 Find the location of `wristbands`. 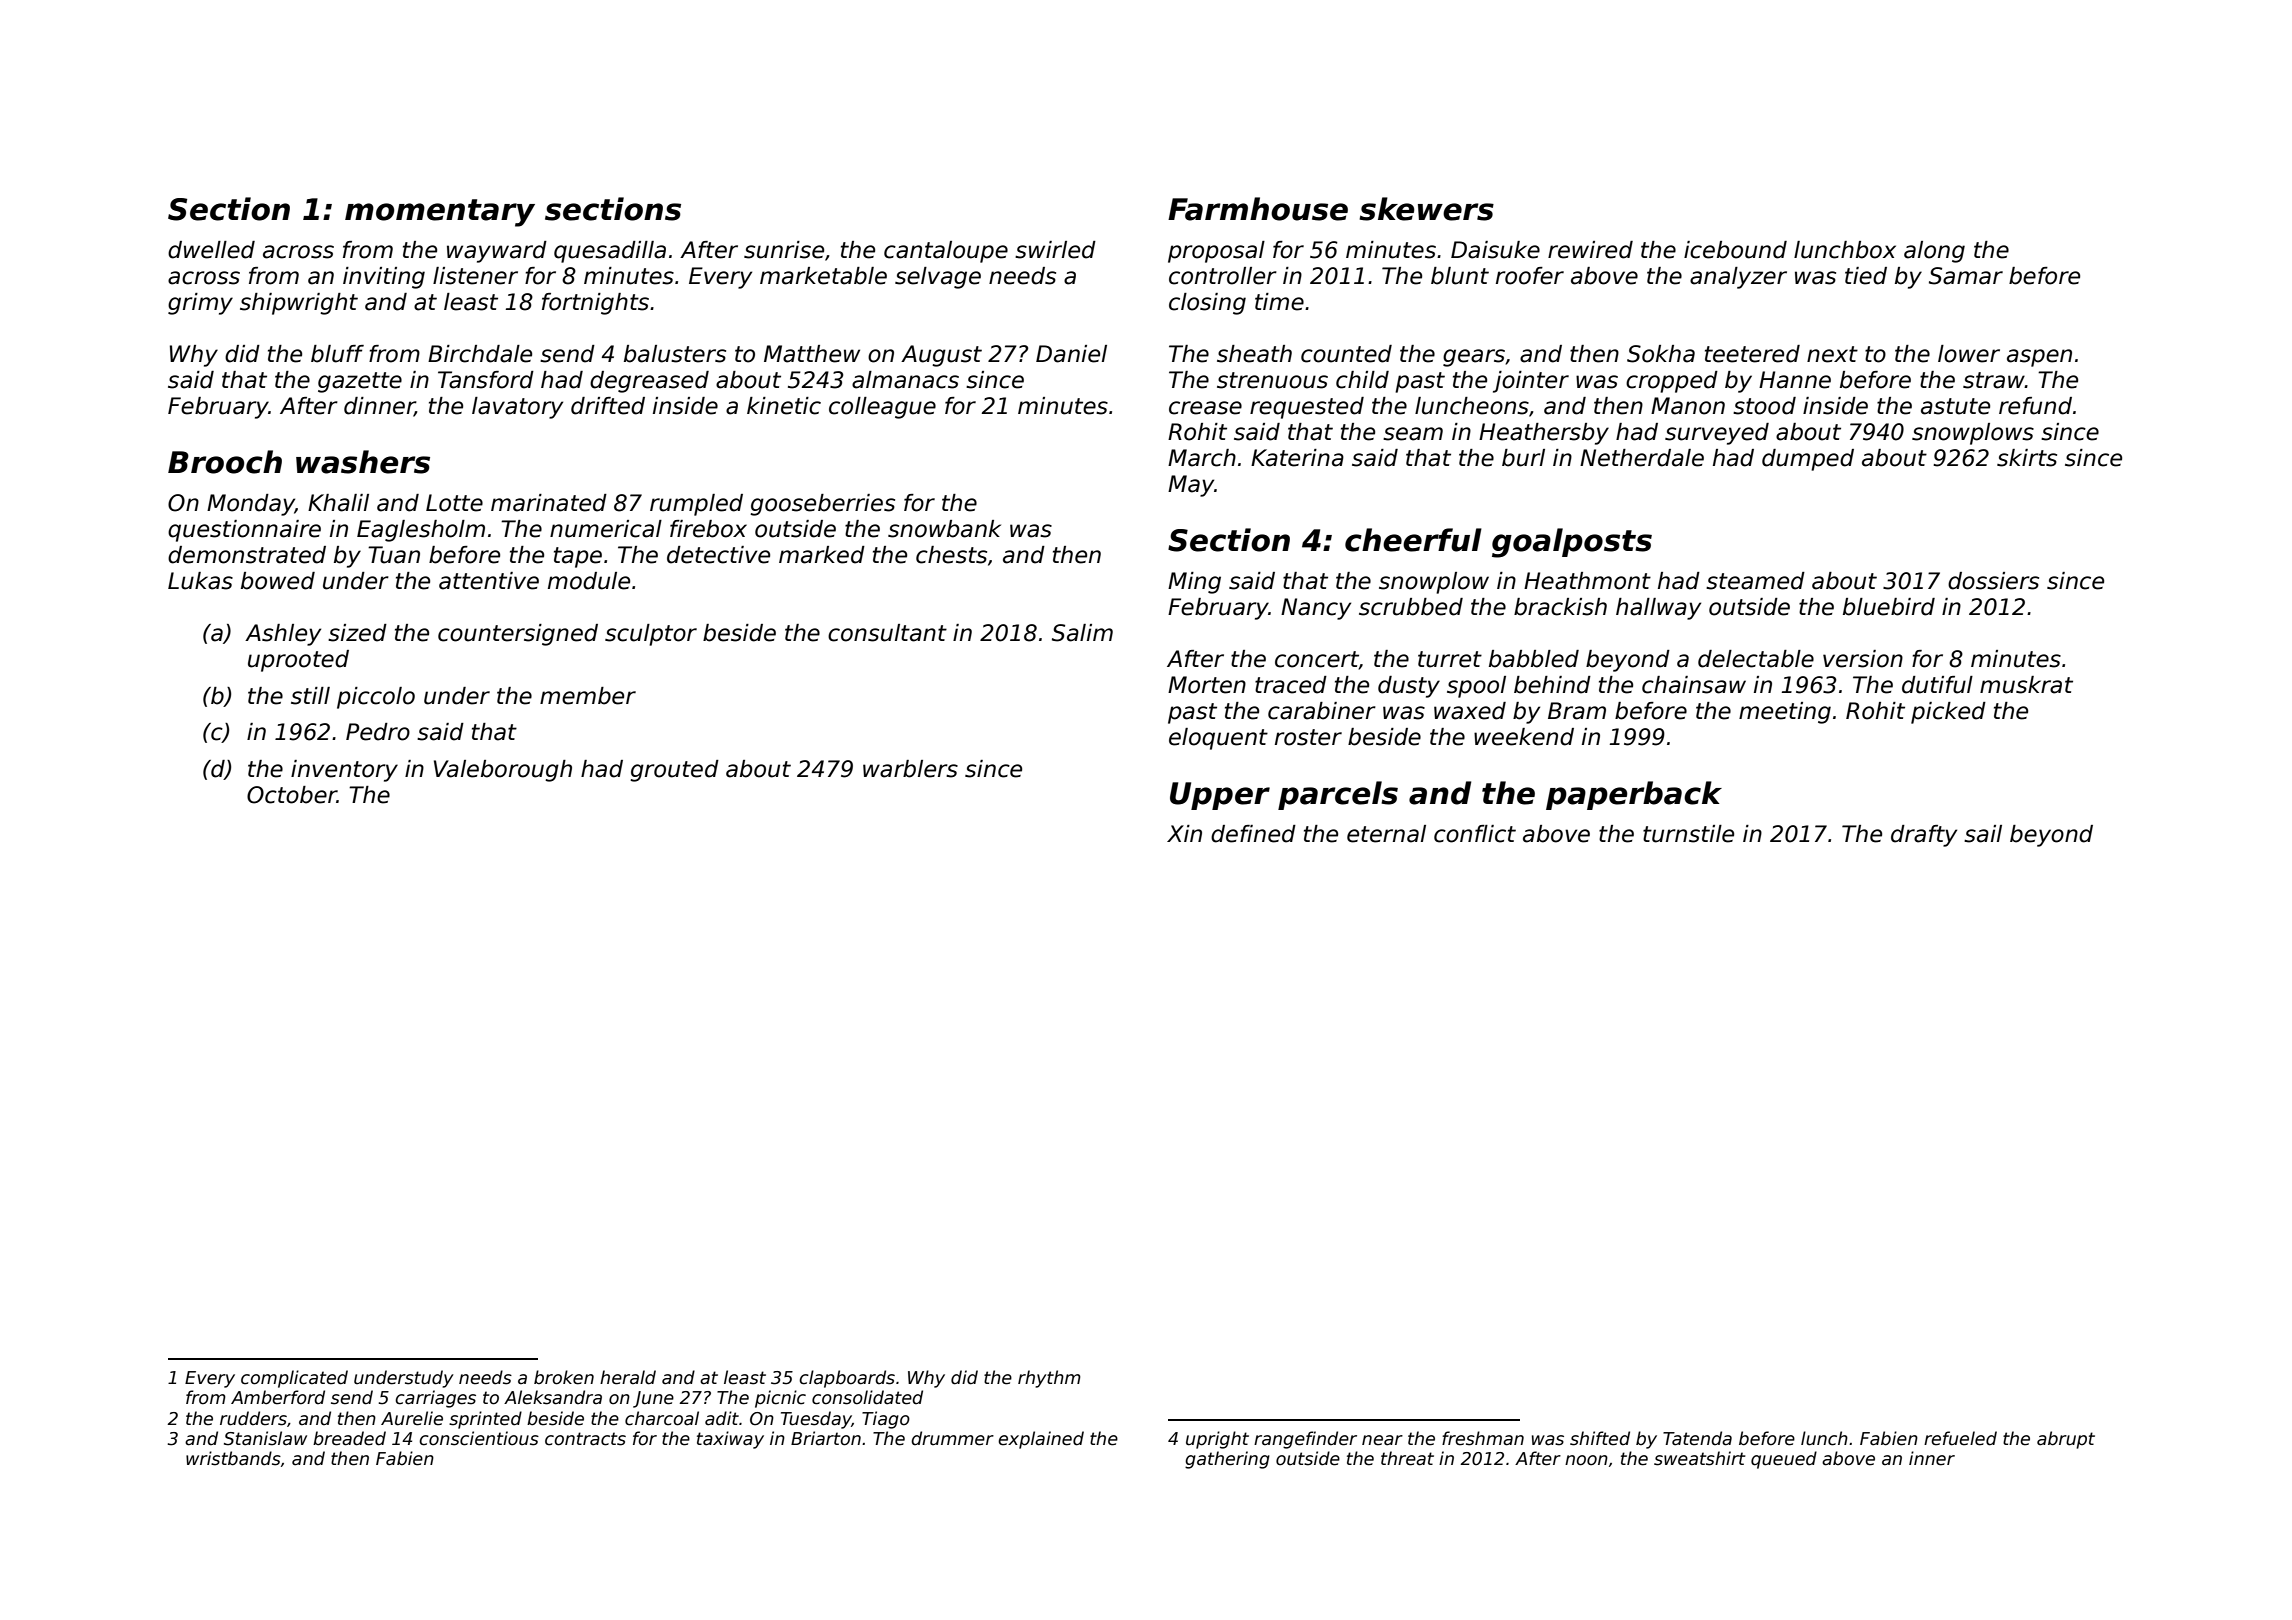

wristbands is located at coordinates (233, 1458).
